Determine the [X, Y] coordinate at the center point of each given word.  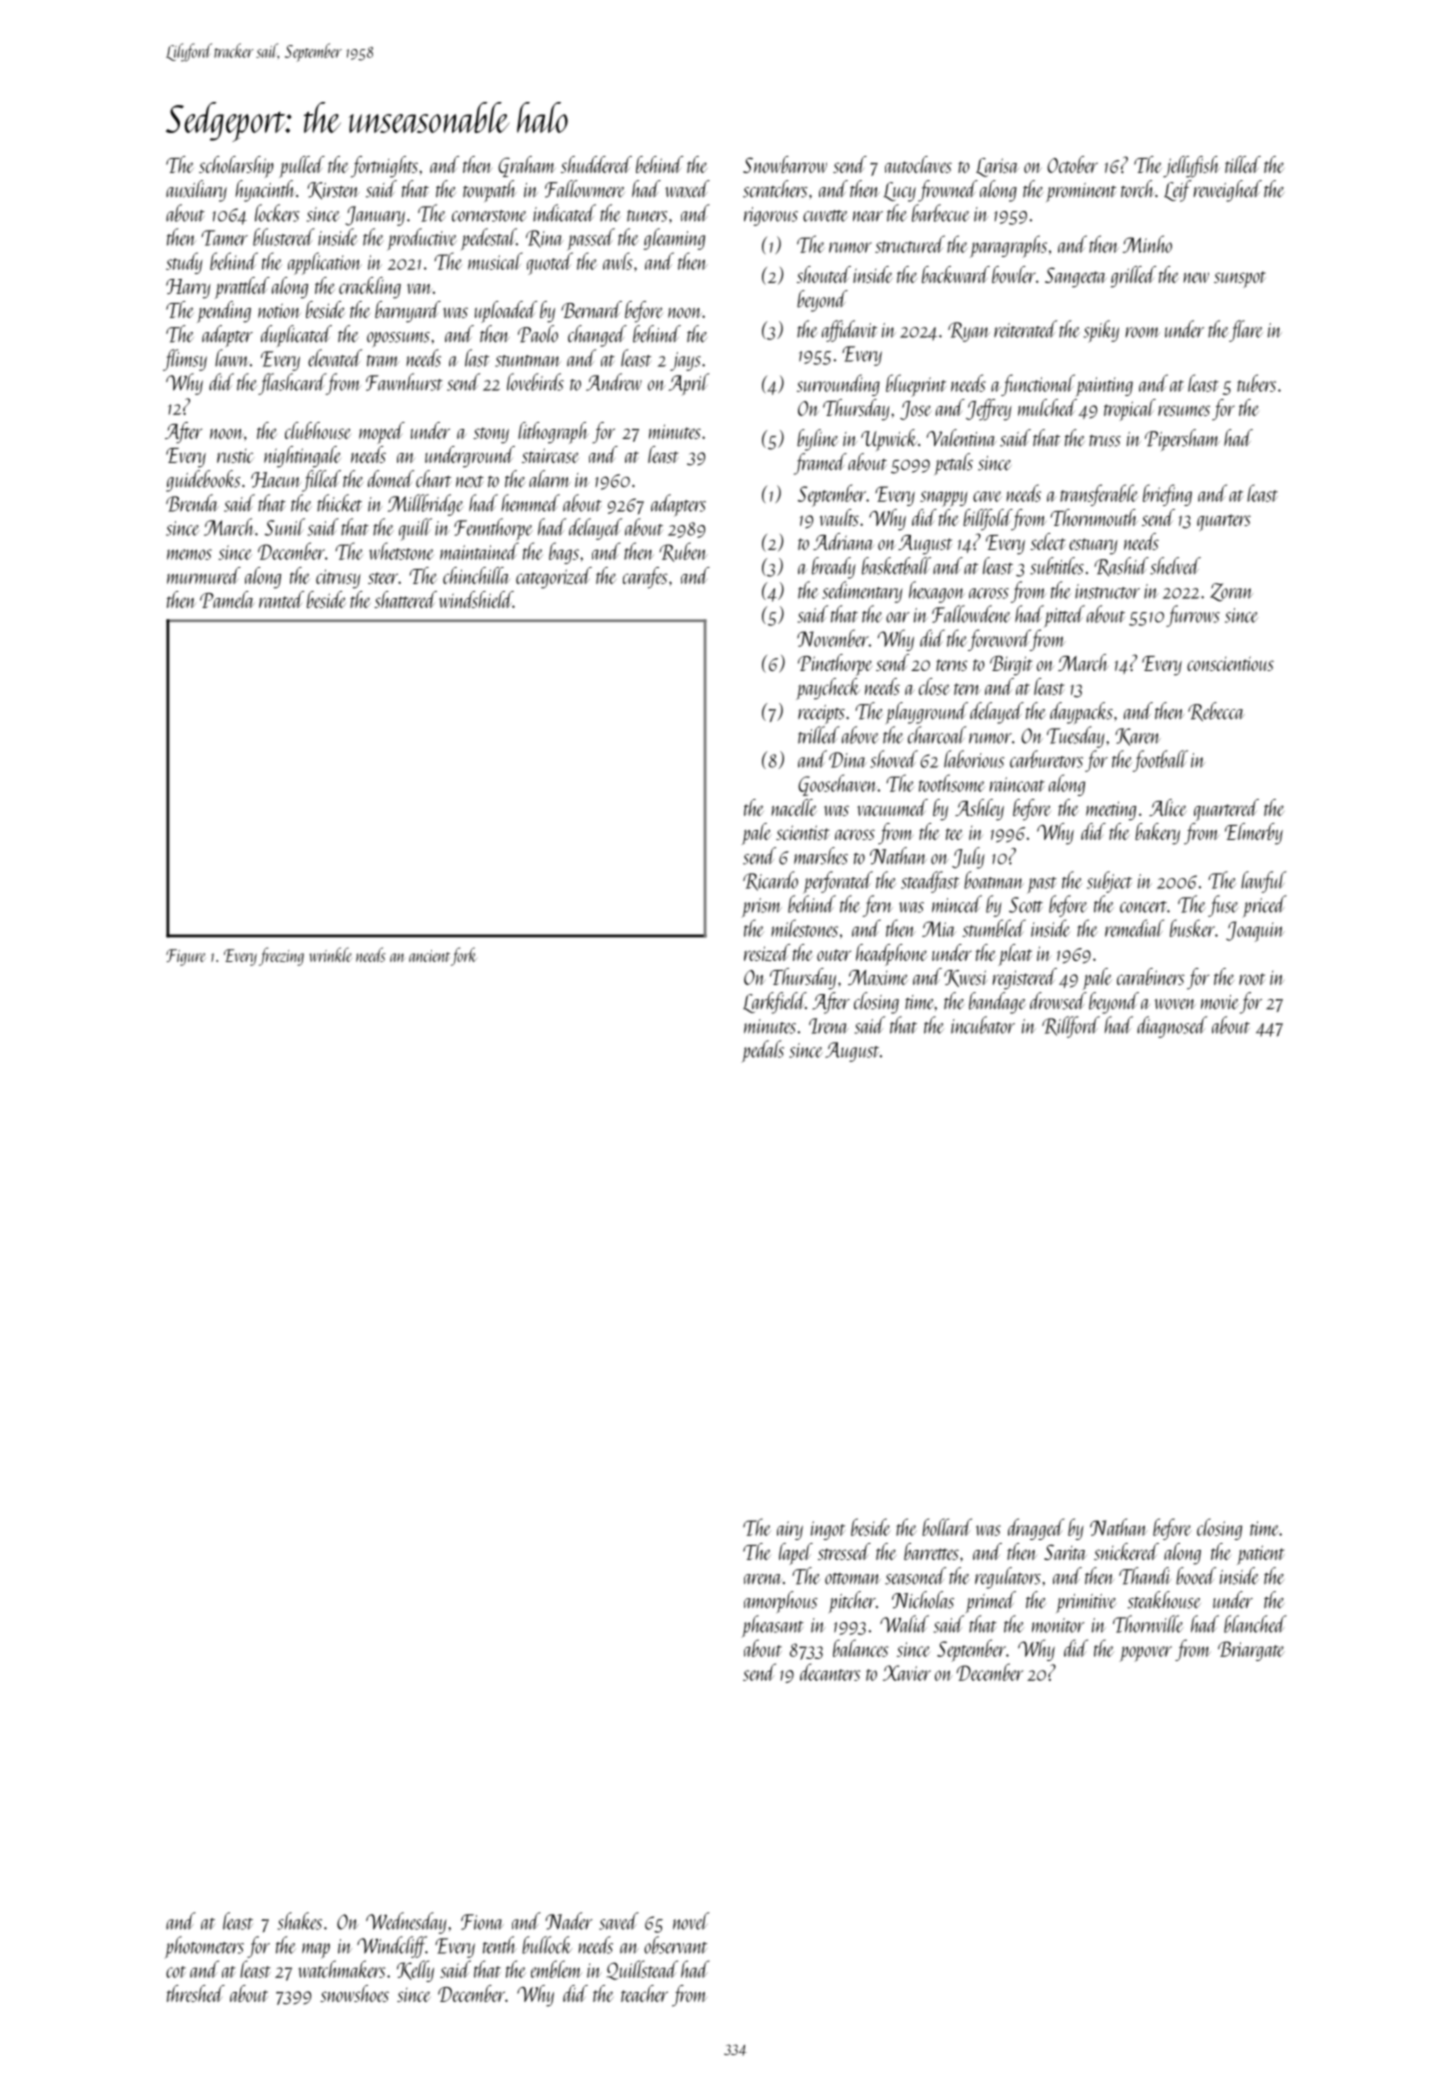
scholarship [236, 167]
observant [675, 1945]
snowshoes [354, 1993]
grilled [1133, 277]
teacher [644, 1993]
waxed [687, 189]
